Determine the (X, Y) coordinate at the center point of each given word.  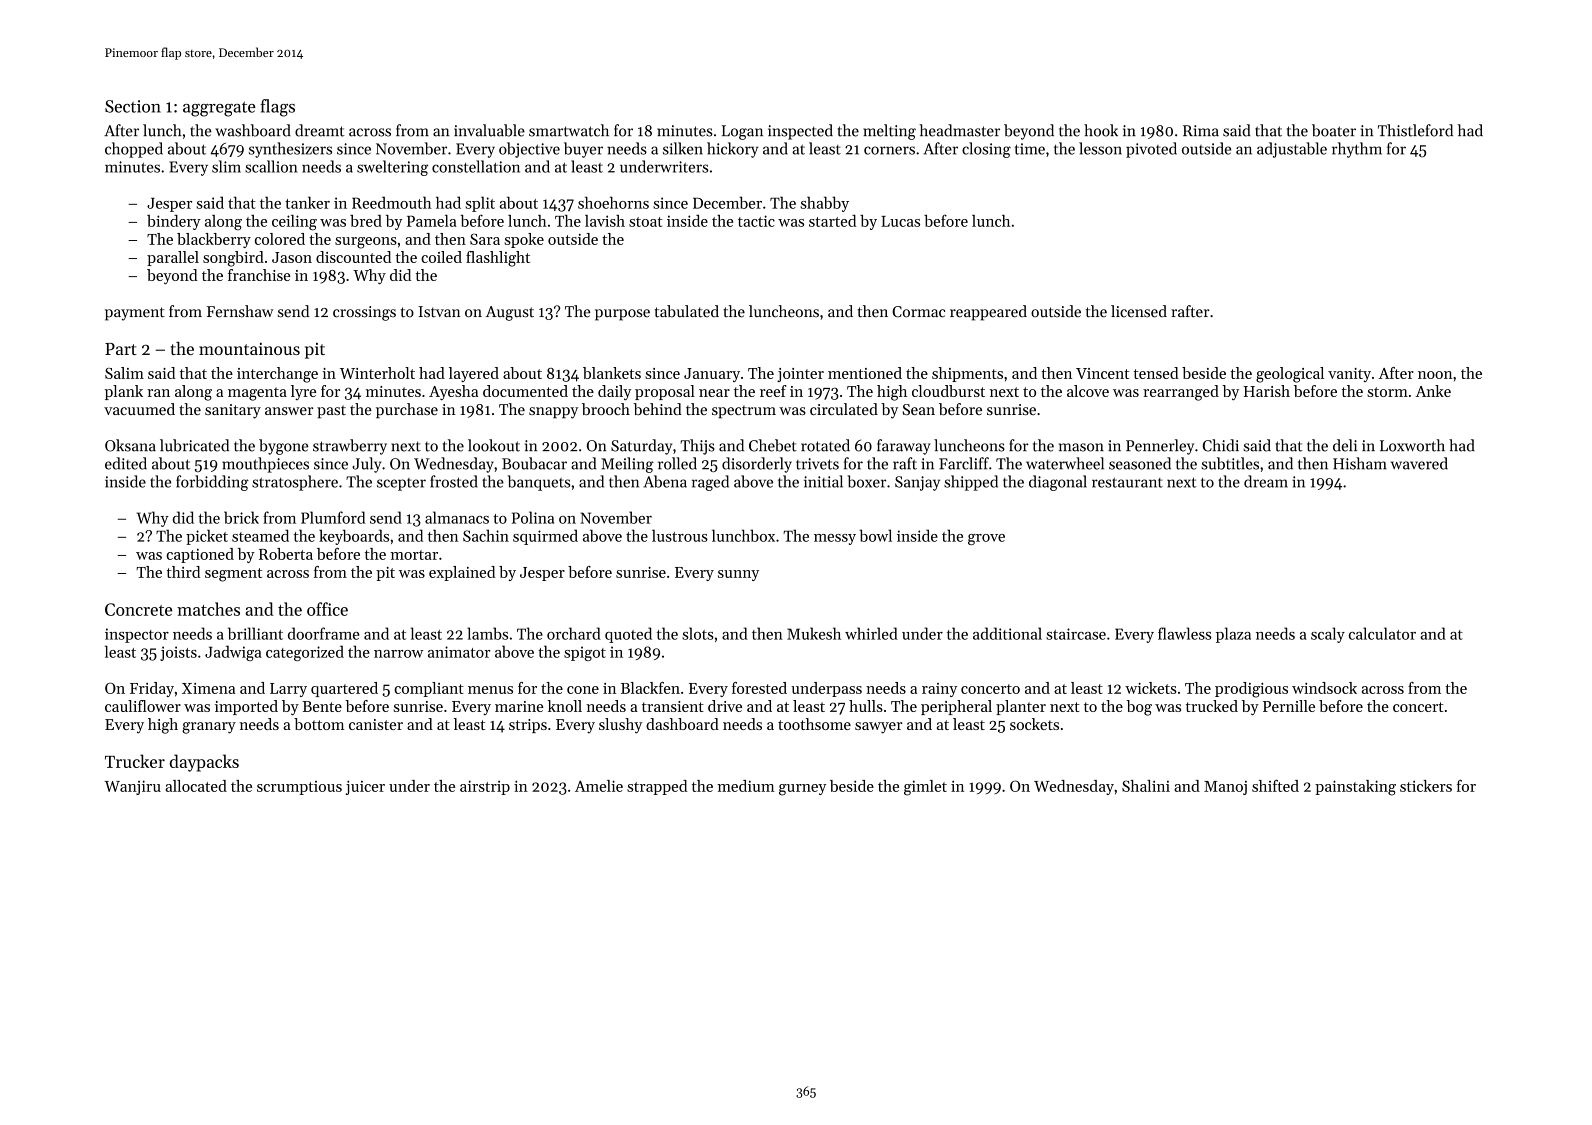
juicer (365, 787)
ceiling (294, 223)
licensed (1139, 311)
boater (1334, 130)
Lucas (900, 221)
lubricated (194, 445)
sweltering (392, 168)
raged (710, 483)
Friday (152, 689)
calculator (1382, 633)
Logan (742, 132)
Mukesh (814, 633)
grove (986, 539)
